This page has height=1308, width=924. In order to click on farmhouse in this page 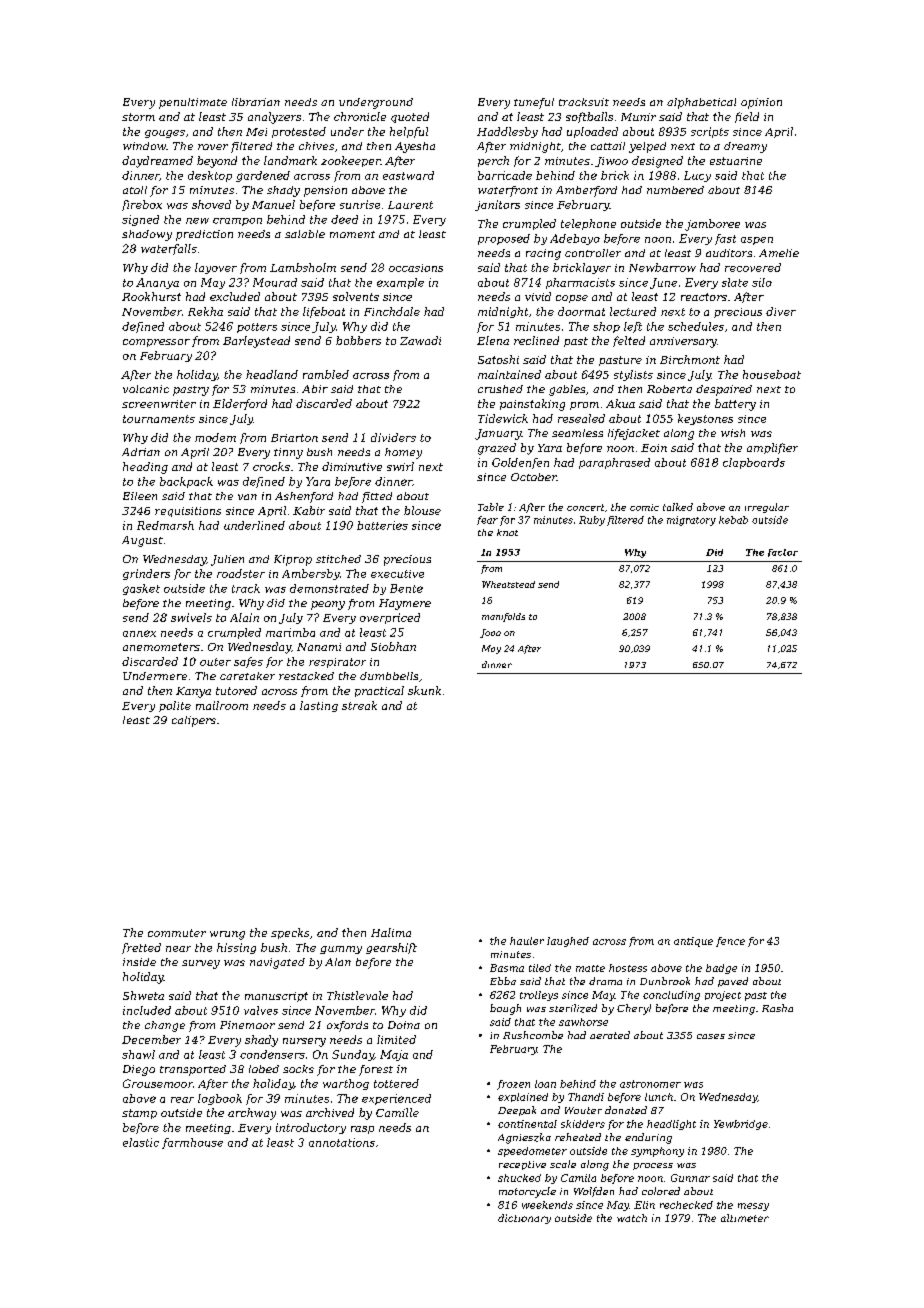, I will do `click(192, 1143)`.
